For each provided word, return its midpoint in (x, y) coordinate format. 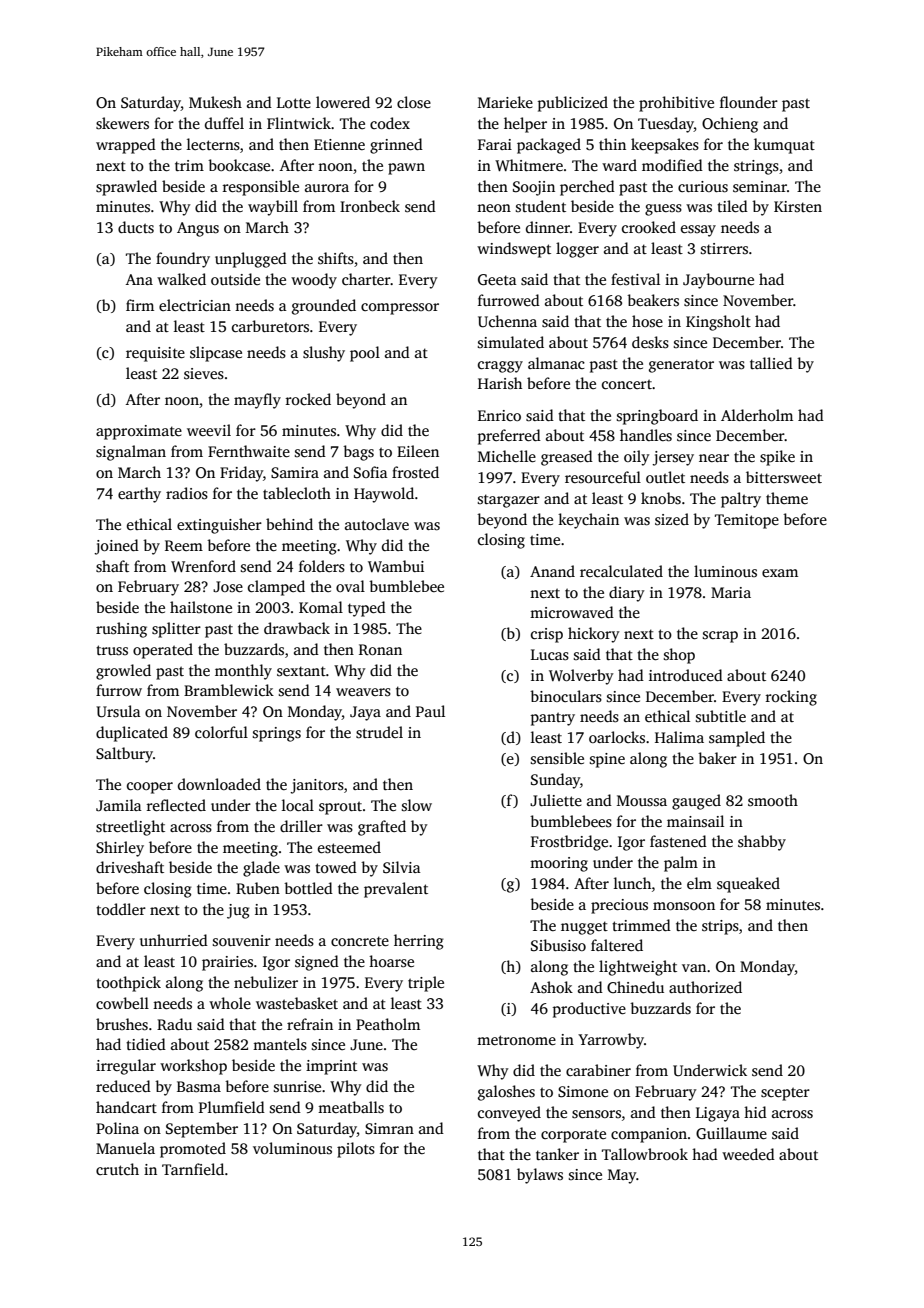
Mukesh (215, 102)
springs (277, 734)
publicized (573, 104)
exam (780, 573)
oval (350, 586)
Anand (552, 571)
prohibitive (676, 104)
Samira (295, 473)
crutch (117, 1169)
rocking (791, 698)
